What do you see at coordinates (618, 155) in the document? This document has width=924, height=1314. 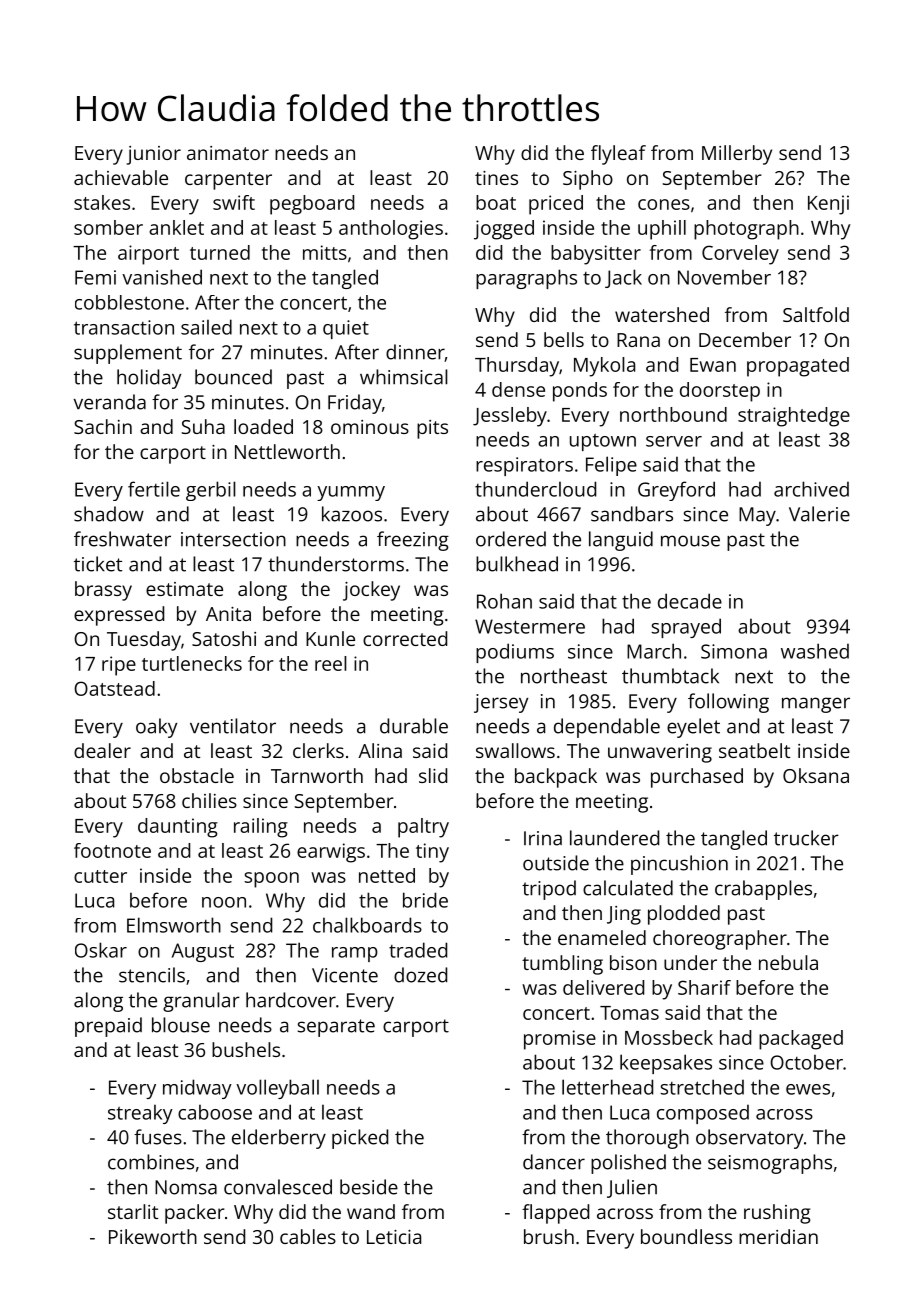 I see `flyleaf` at bounding box center [618, 155].
